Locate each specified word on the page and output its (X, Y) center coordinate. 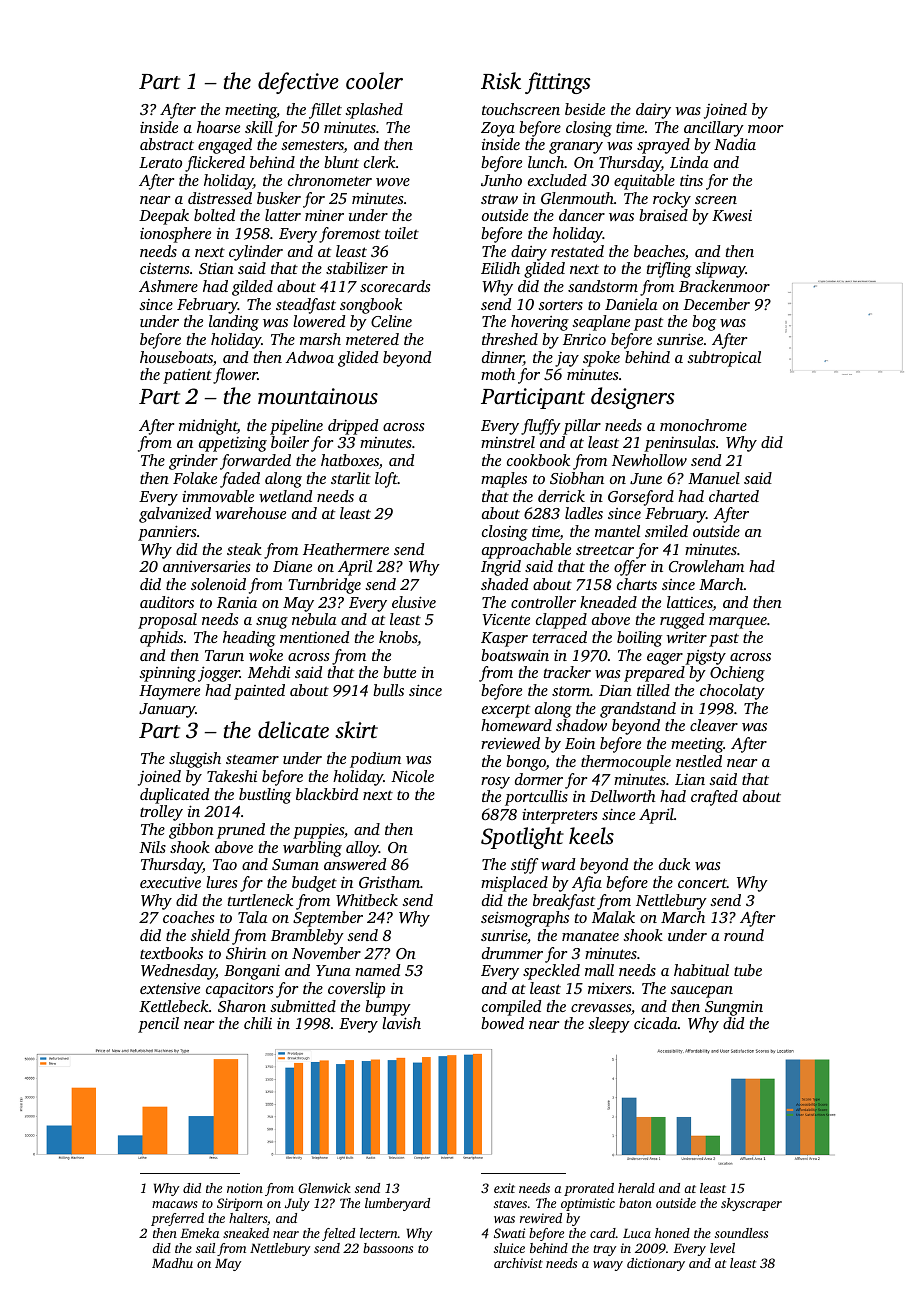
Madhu (172, 1263)
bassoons (388, 1248)
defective (298, 83)
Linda (689, 162)
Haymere (169, 692)
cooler (374, 81)
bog (704, 323)
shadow (581, 725)
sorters (560, 305)
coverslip (356, 990)
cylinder (256, 253)
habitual (701, 970)
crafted (714, 798)
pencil (158, 1025)
